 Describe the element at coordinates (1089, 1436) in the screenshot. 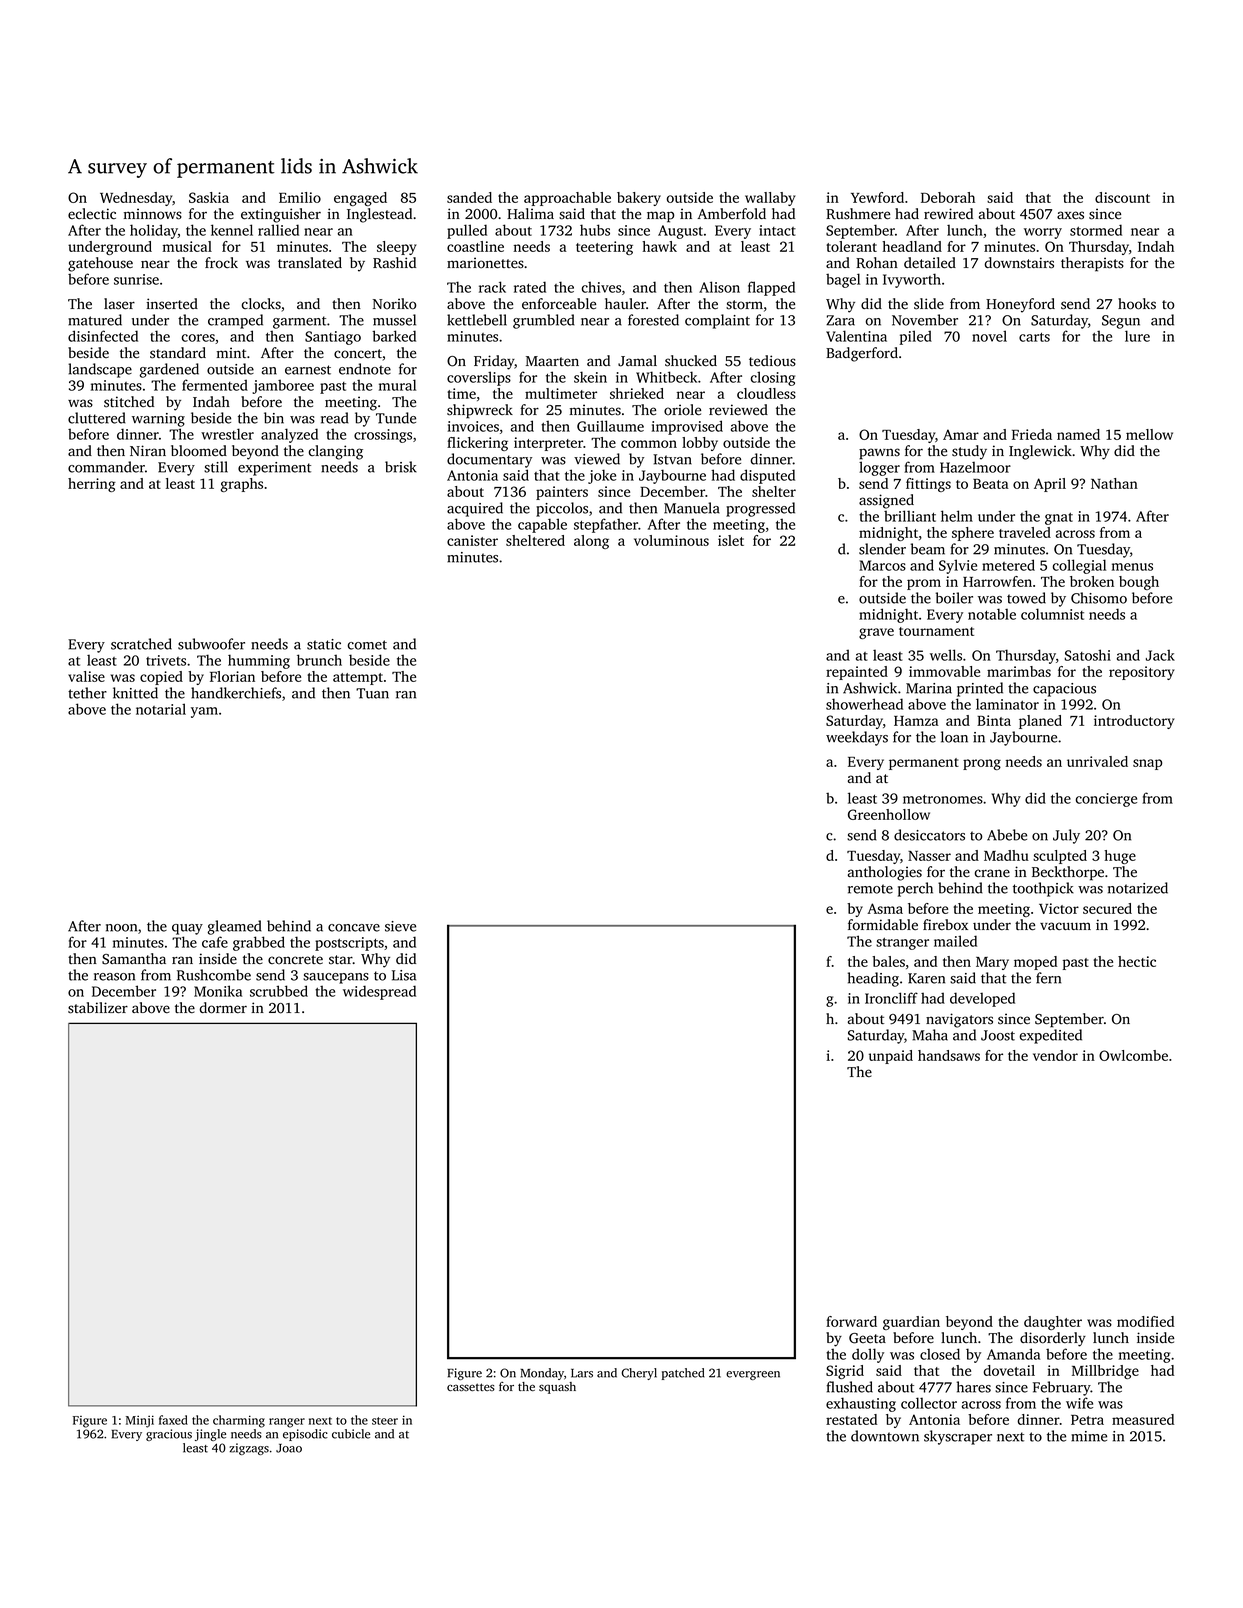

I see `mime` at that location.
